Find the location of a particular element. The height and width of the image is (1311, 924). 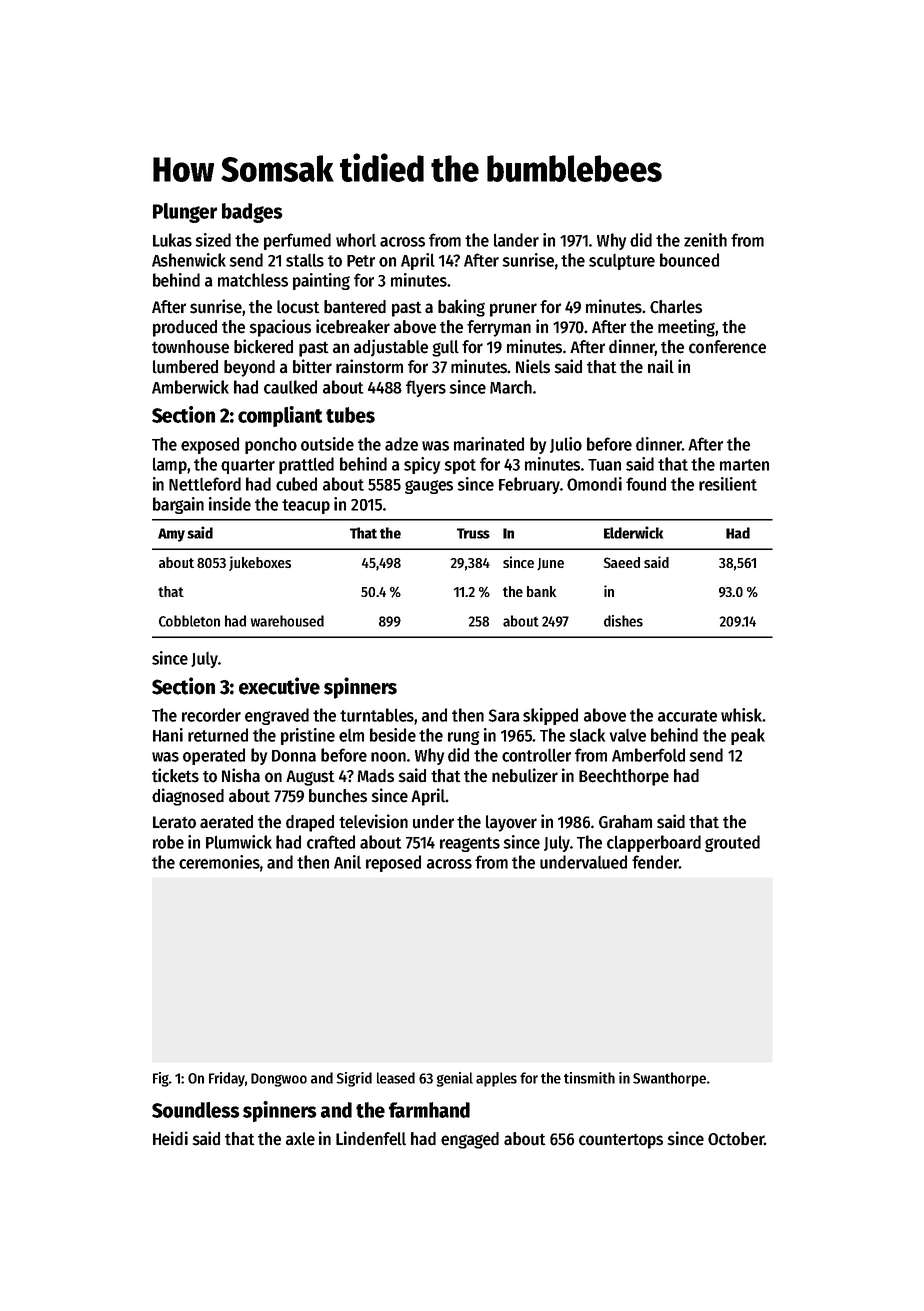

resilient is located at coordinates (728, 484).
